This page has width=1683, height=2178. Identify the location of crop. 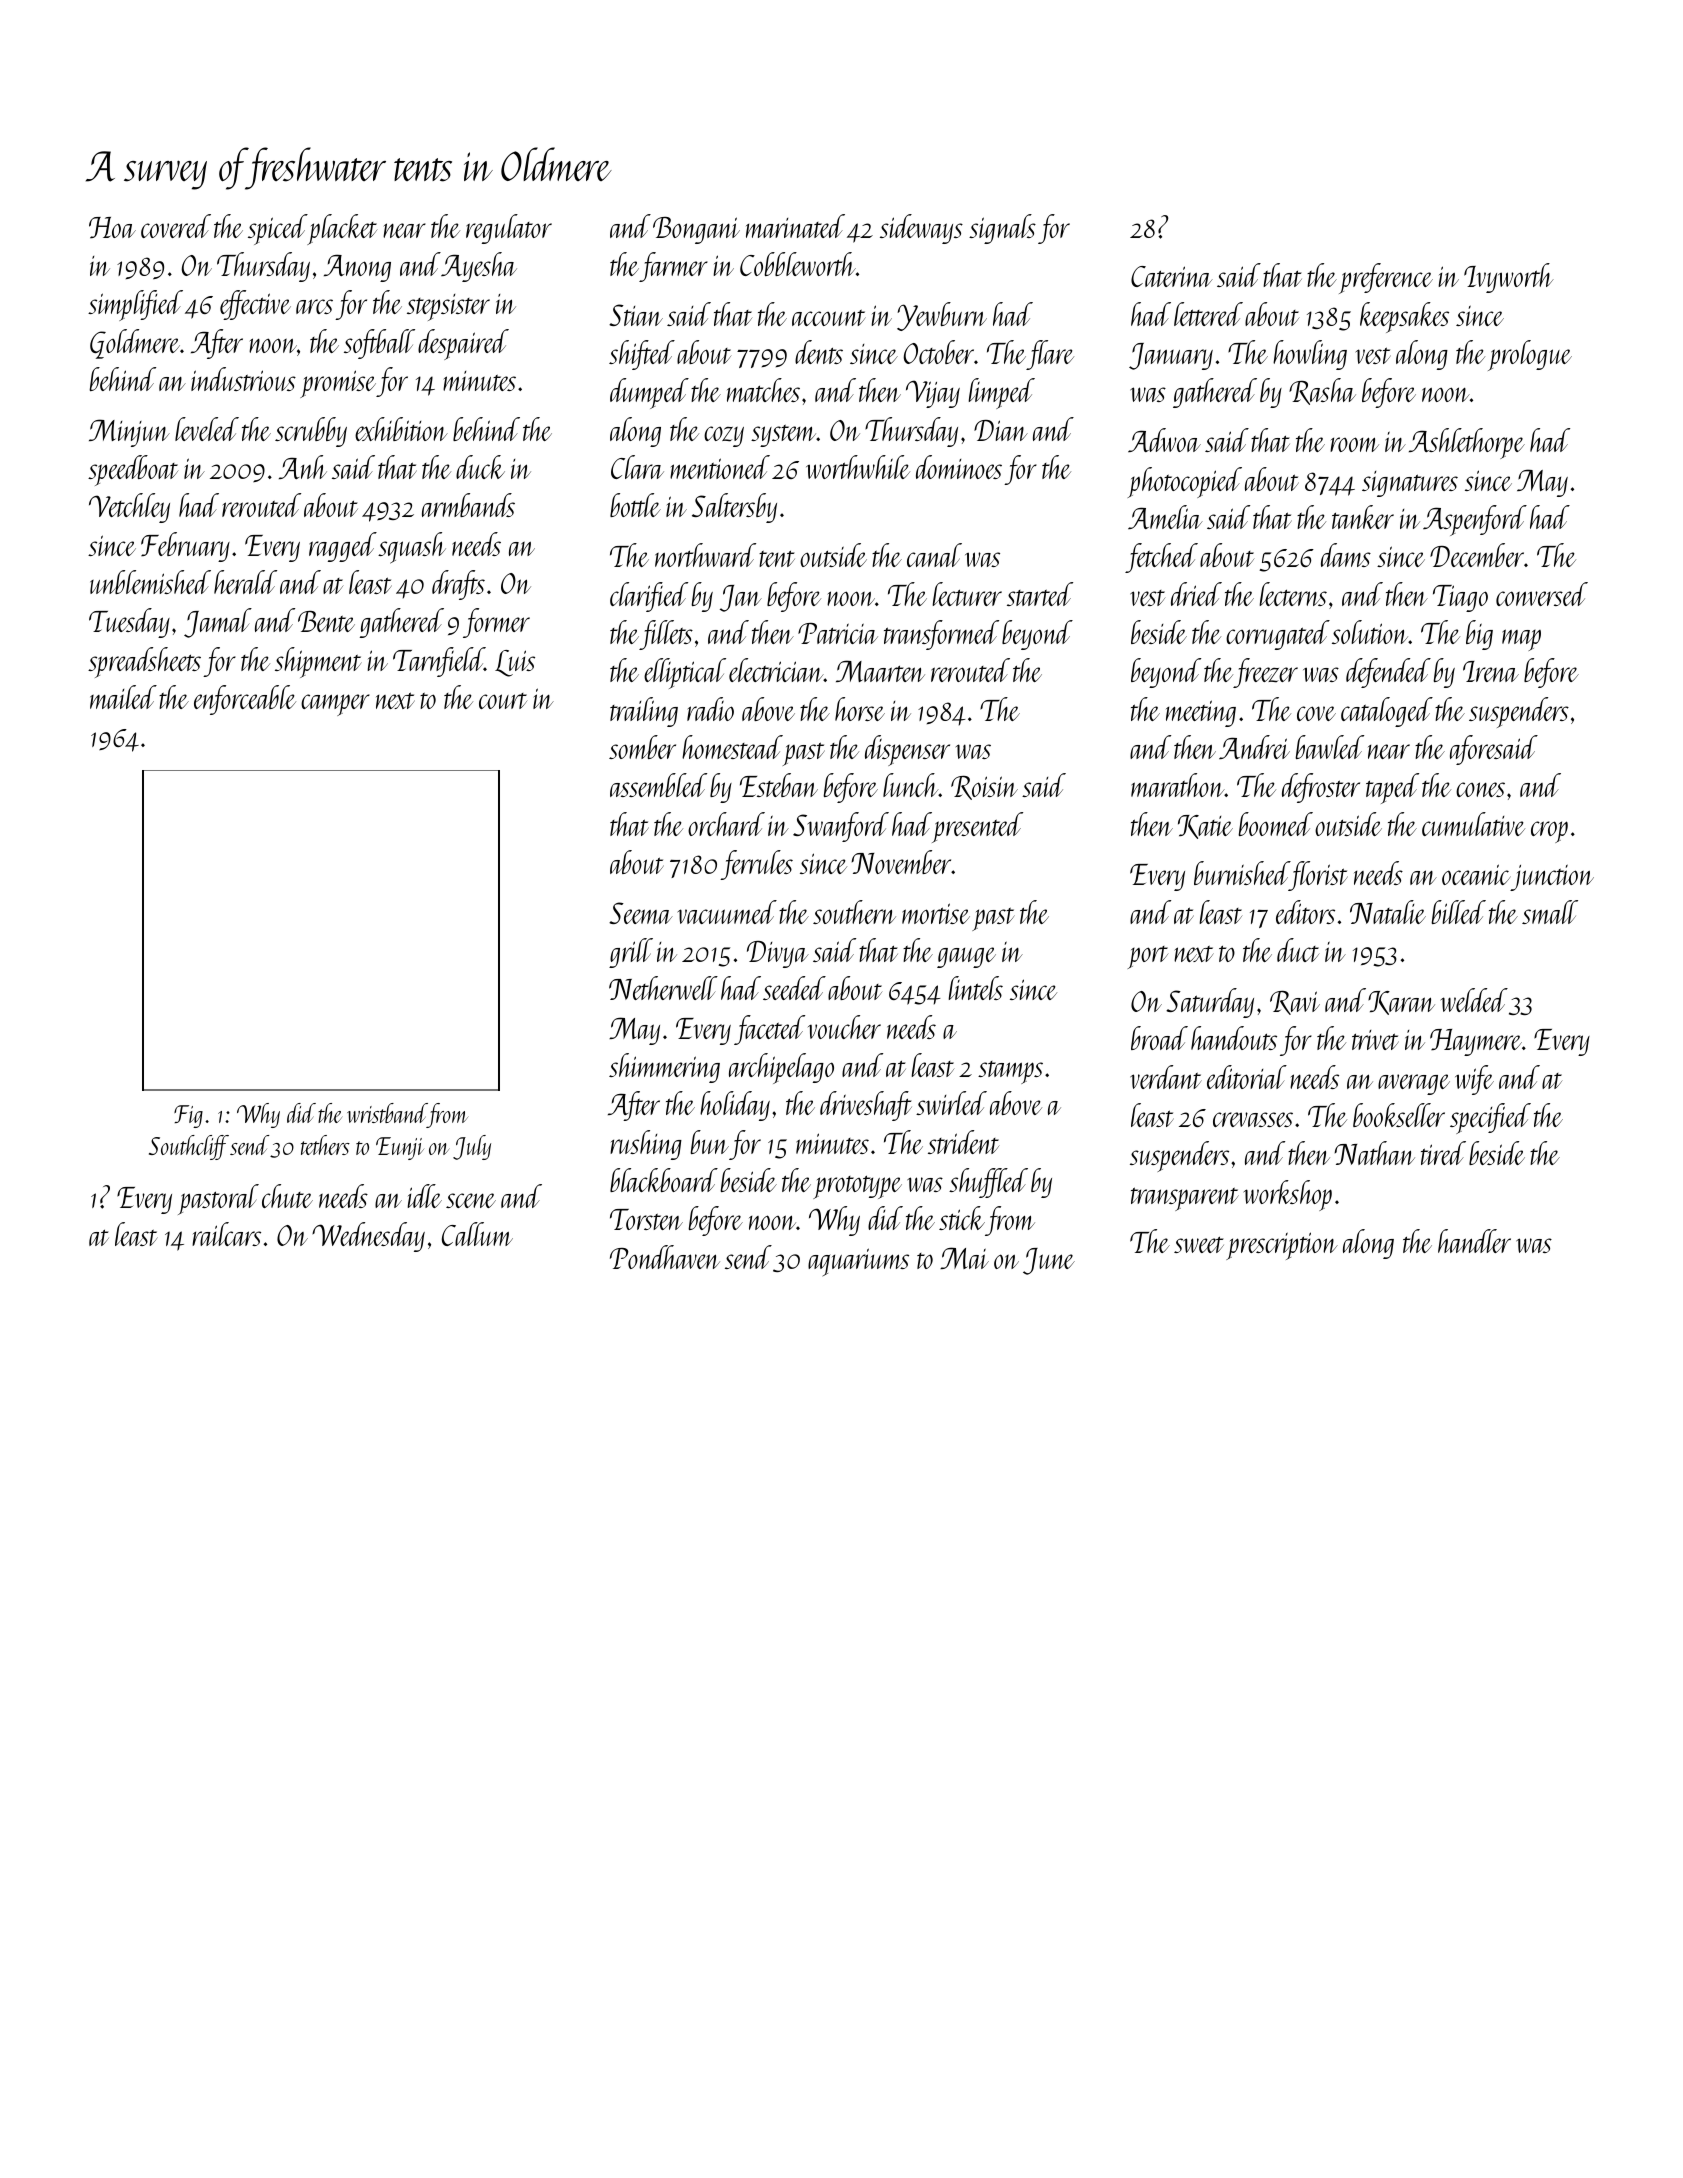
(1549, 832).
